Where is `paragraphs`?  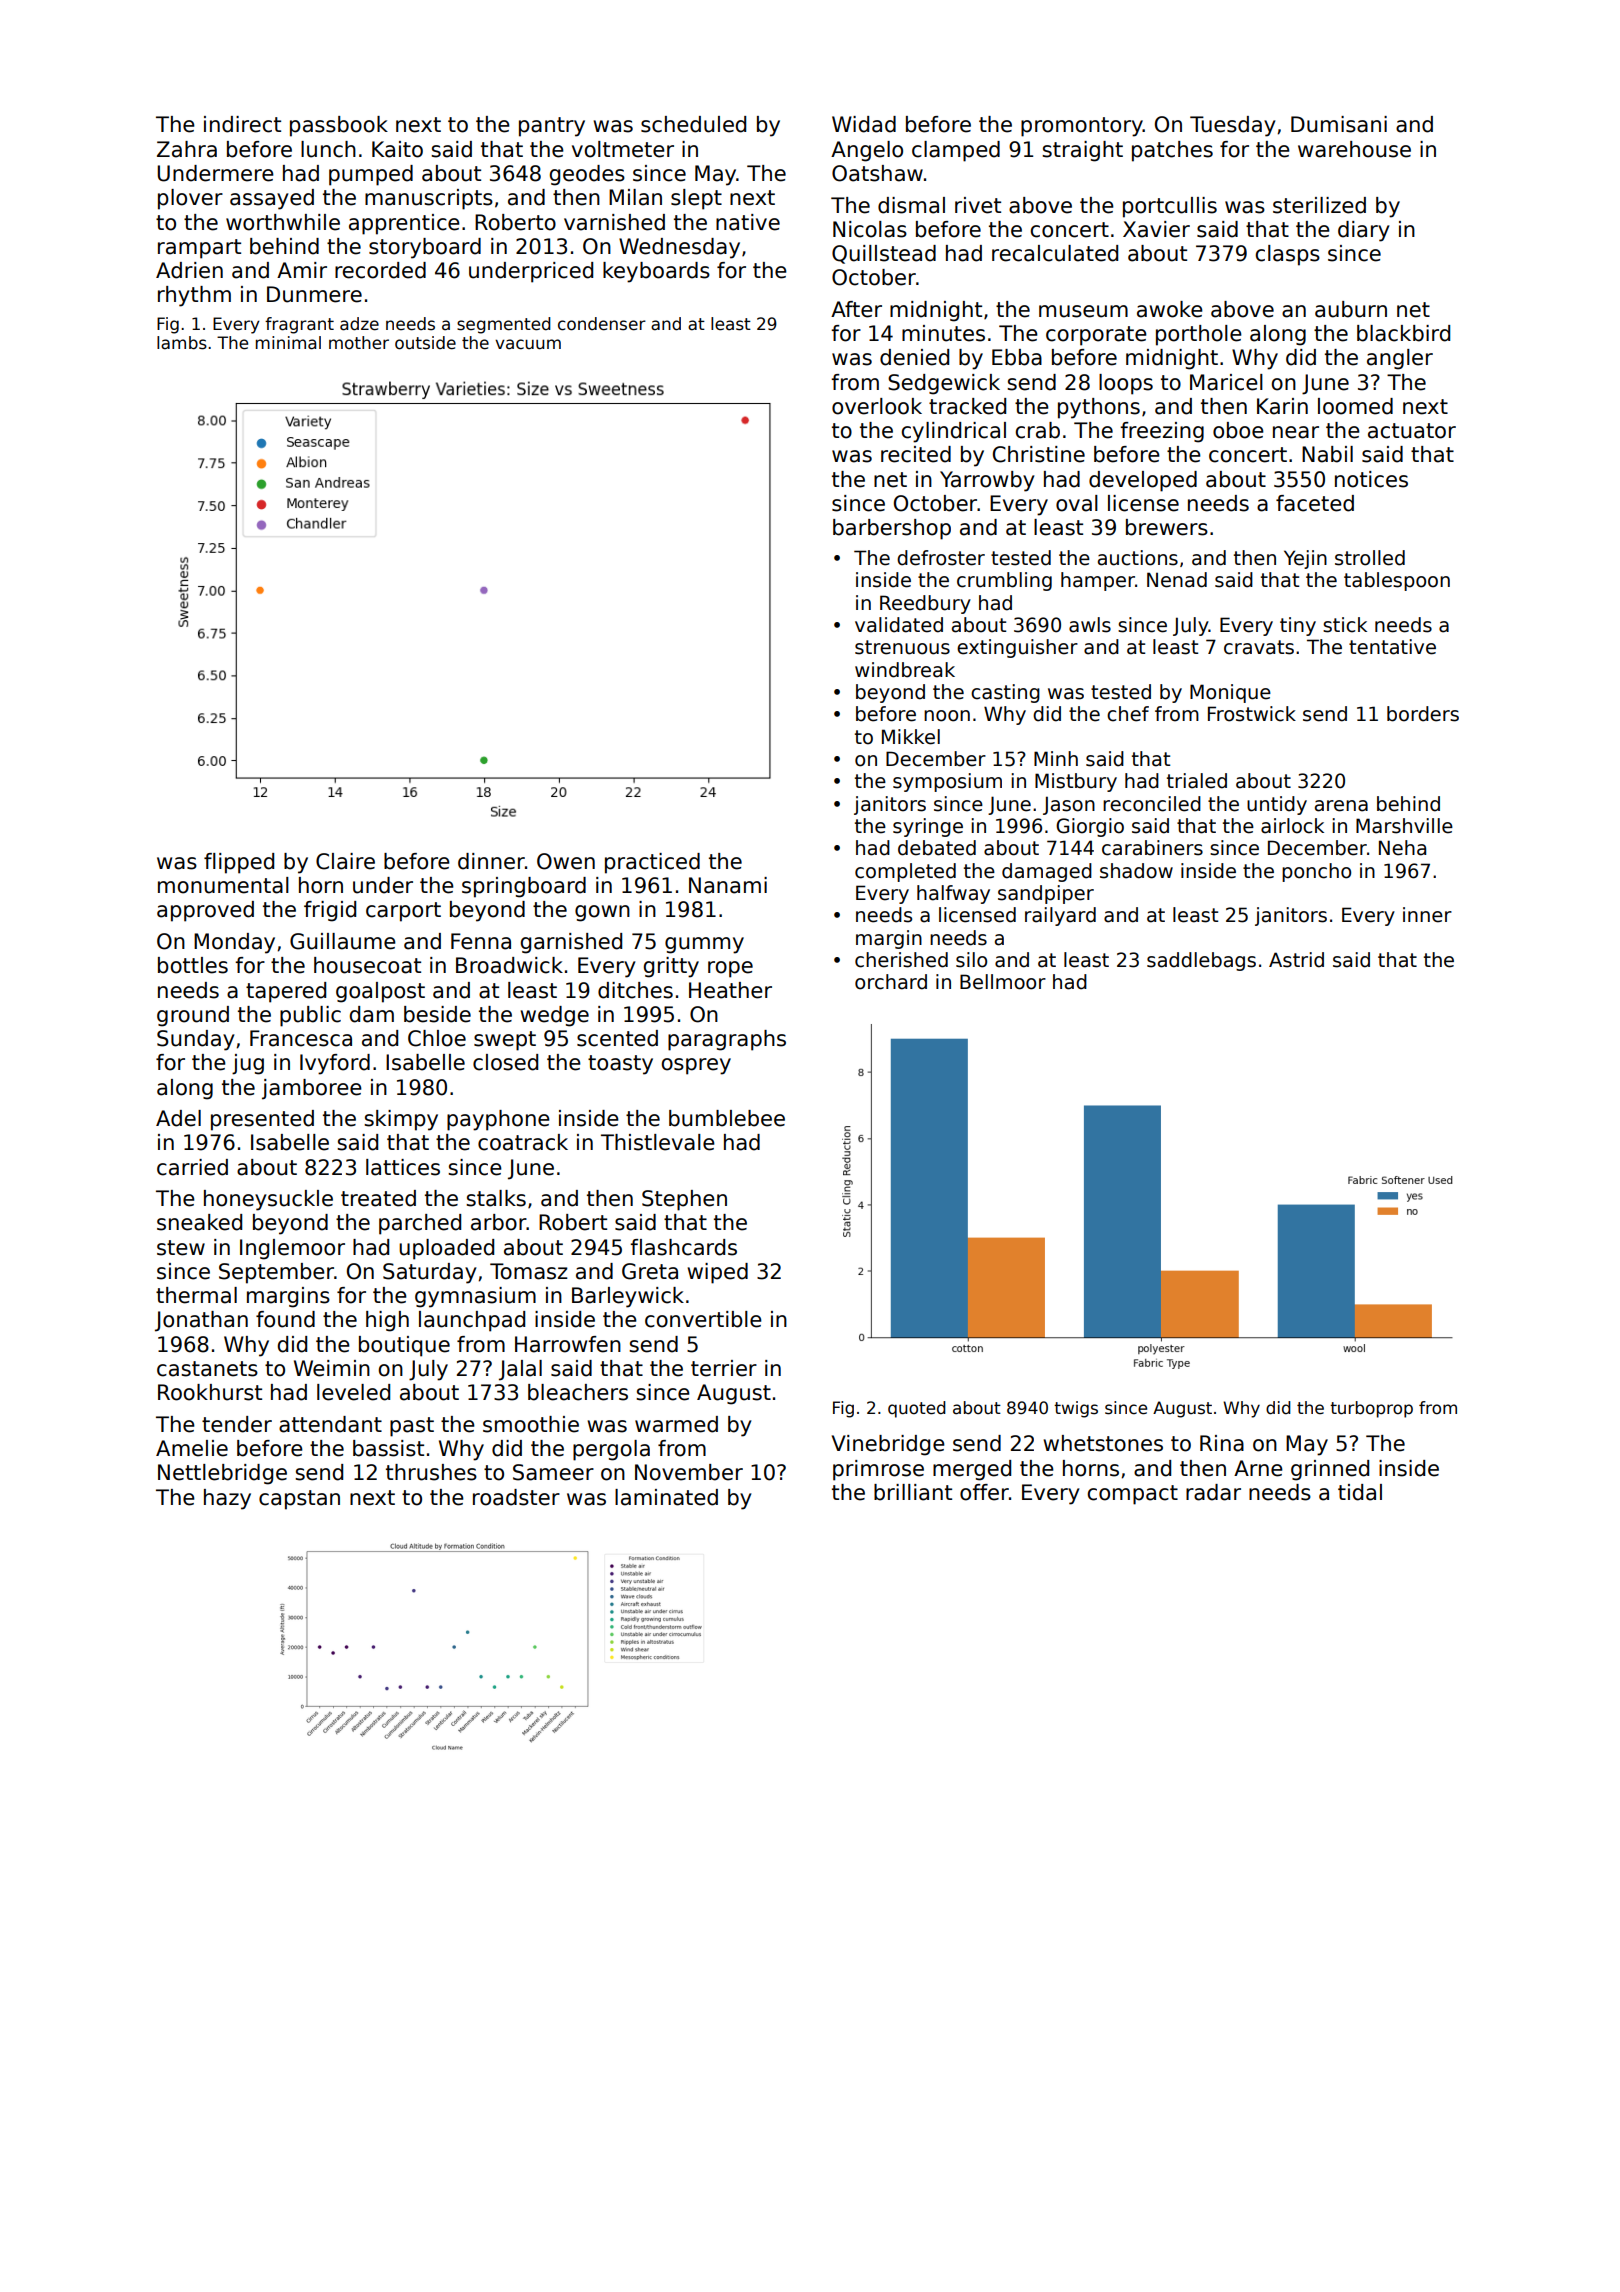 paragraphs is located at coordinates (727, 1040).
